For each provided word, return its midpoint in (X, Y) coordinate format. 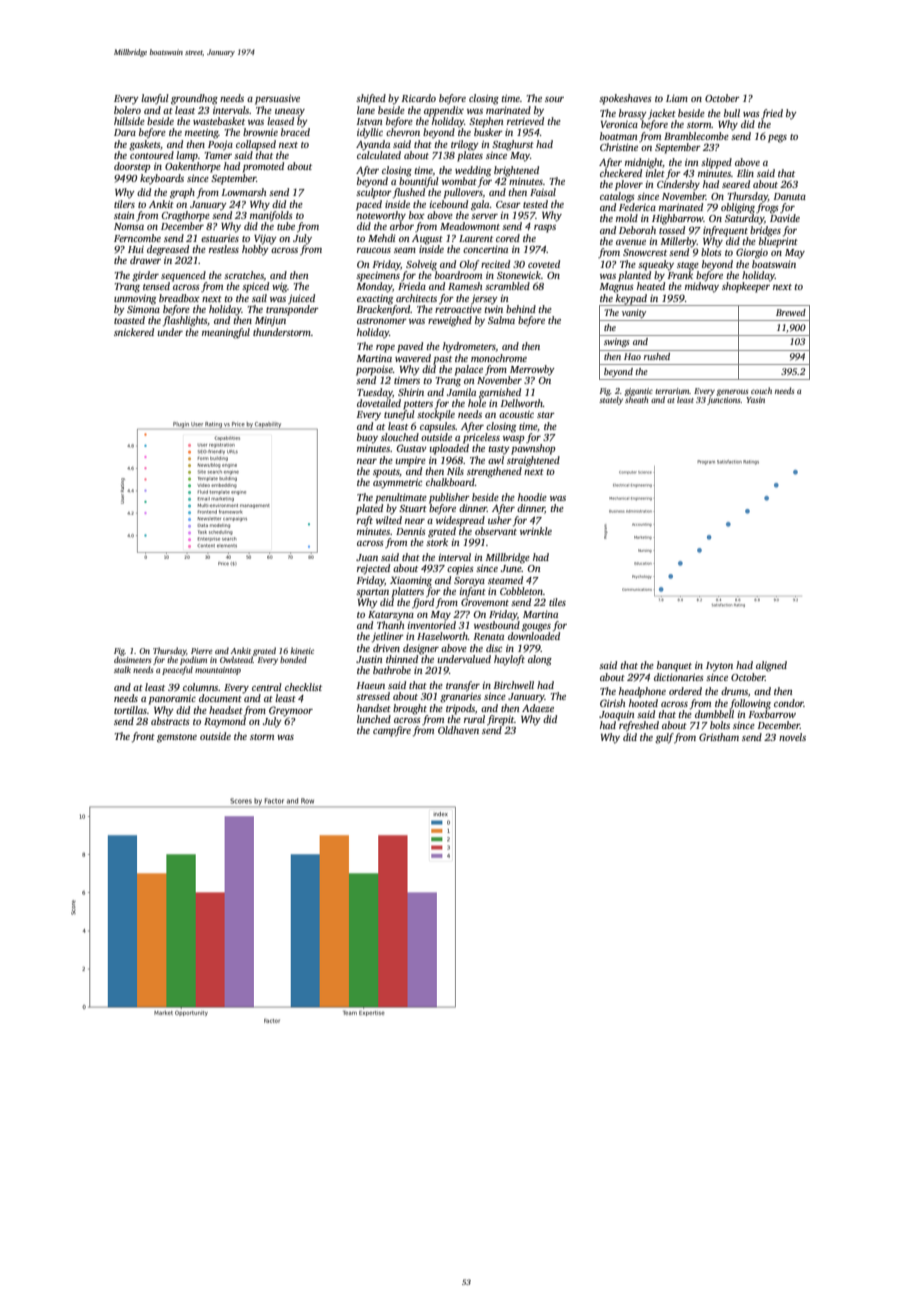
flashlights (185, 321)
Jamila (461, 392)
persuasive (277, 99)
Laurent (476, 238)
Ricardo (418, 98)
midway (702, 287)
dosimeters (132, 659)
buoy (367, 438)
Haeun (370, 685)
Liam (677, 98)
